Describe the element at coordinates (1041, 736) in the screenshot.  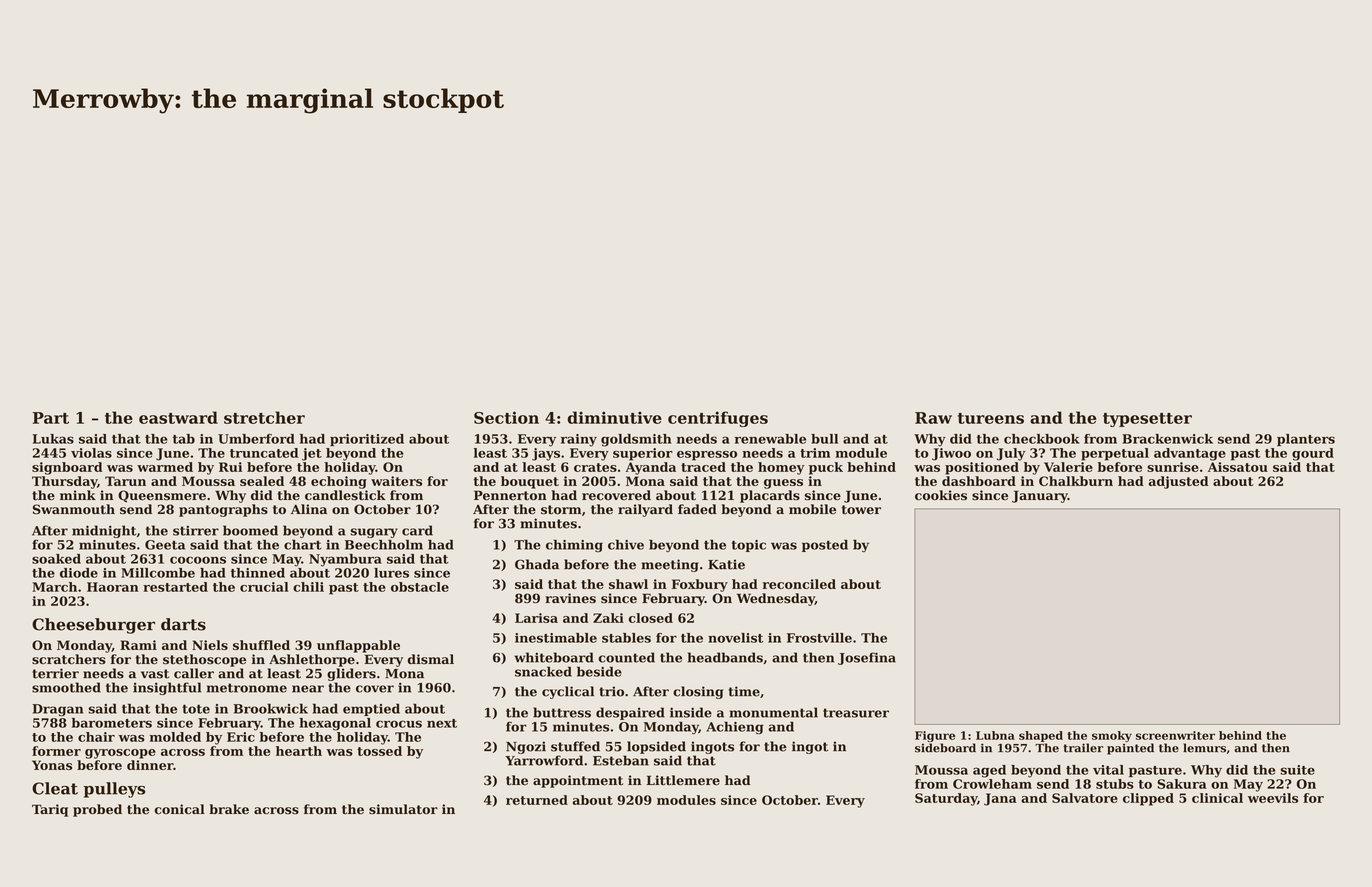
I see `shaped` at that location.
